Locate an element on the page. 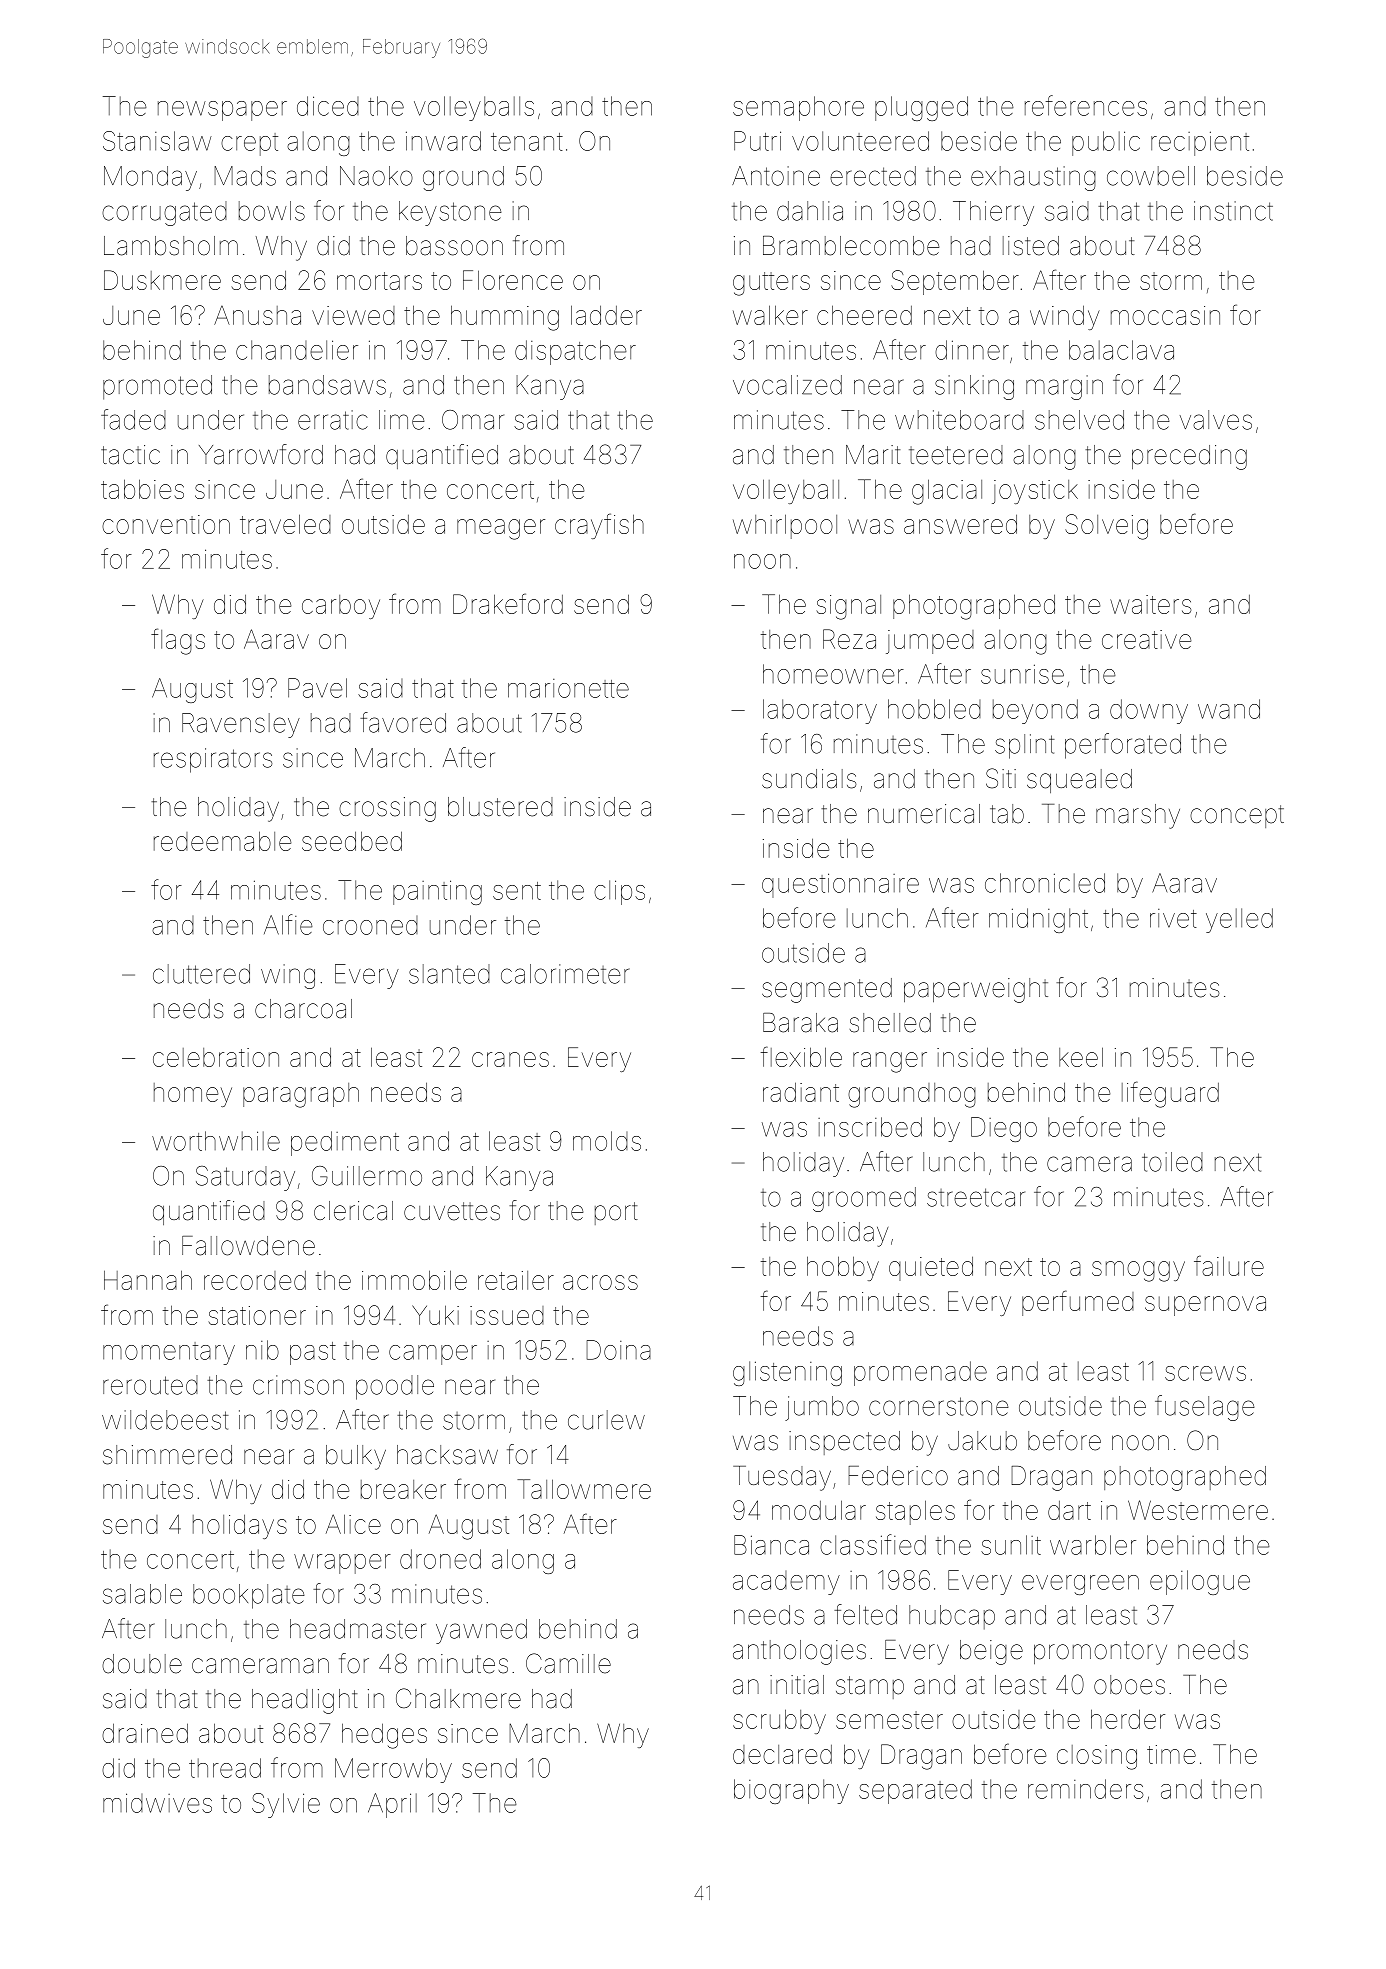  carboy is located at coordinates (341, 607).
